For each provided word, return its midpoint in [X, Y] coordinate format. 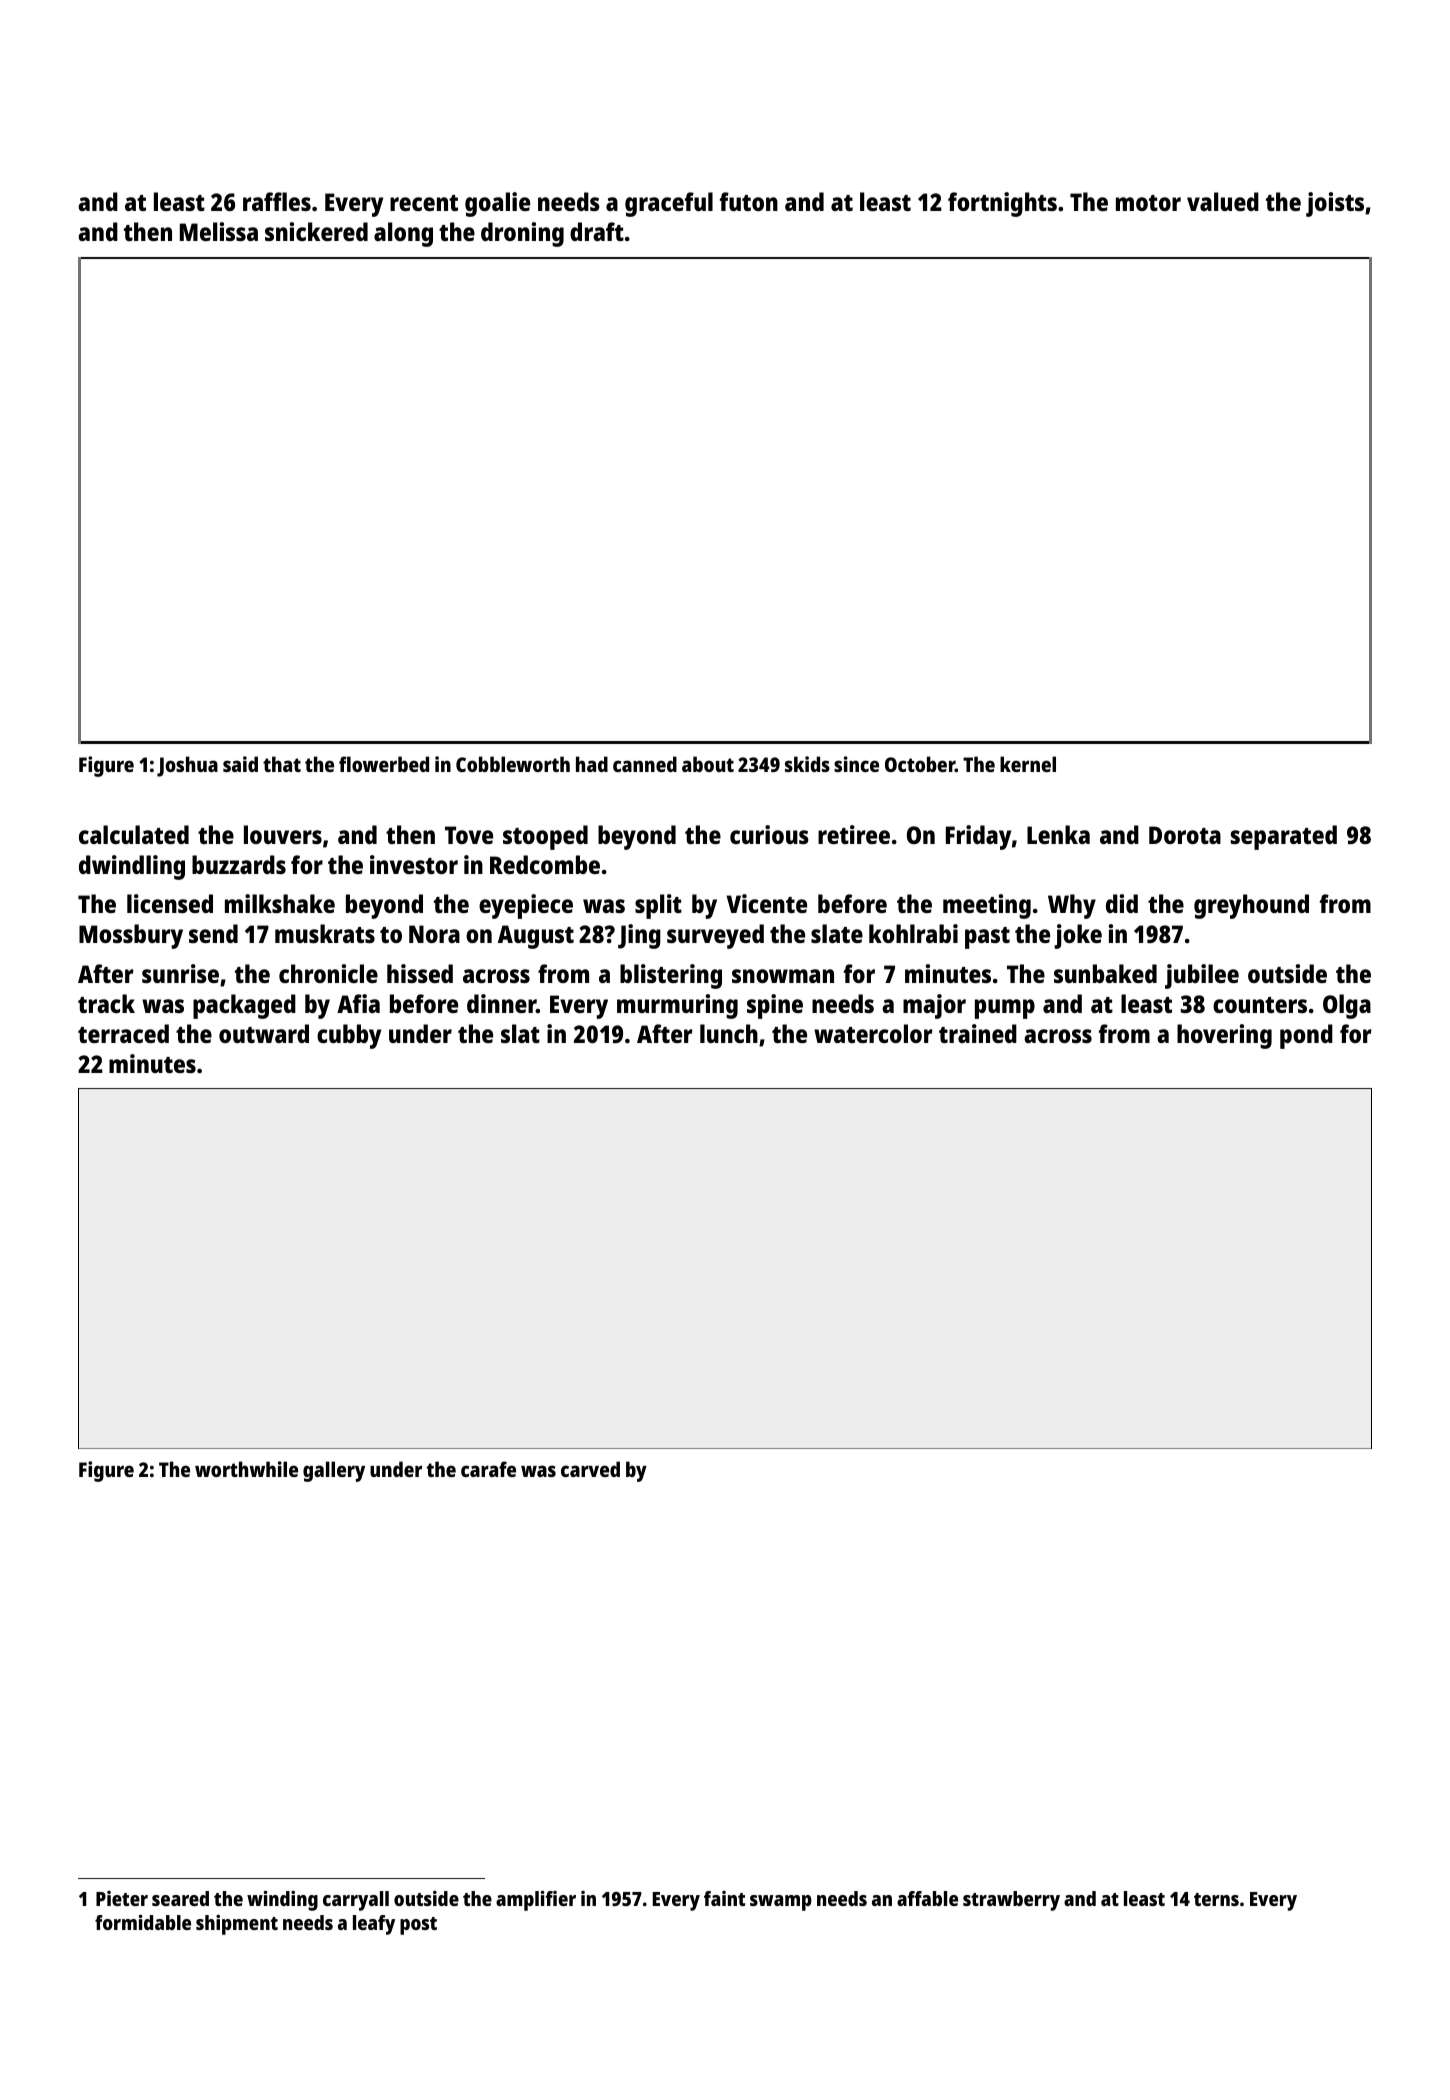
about [708, 764]
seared [180, 1898]
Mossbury [131, 936]
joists [1335, 204]
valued [1223, 201]
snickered [316, 231]
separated [1284, 837]
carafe [488, 1469]
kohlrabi [913, 933]
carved [590, 1469]
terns [1216, 1899]
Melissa [219, 231]
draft [597, 231]
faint [724, 1898]
